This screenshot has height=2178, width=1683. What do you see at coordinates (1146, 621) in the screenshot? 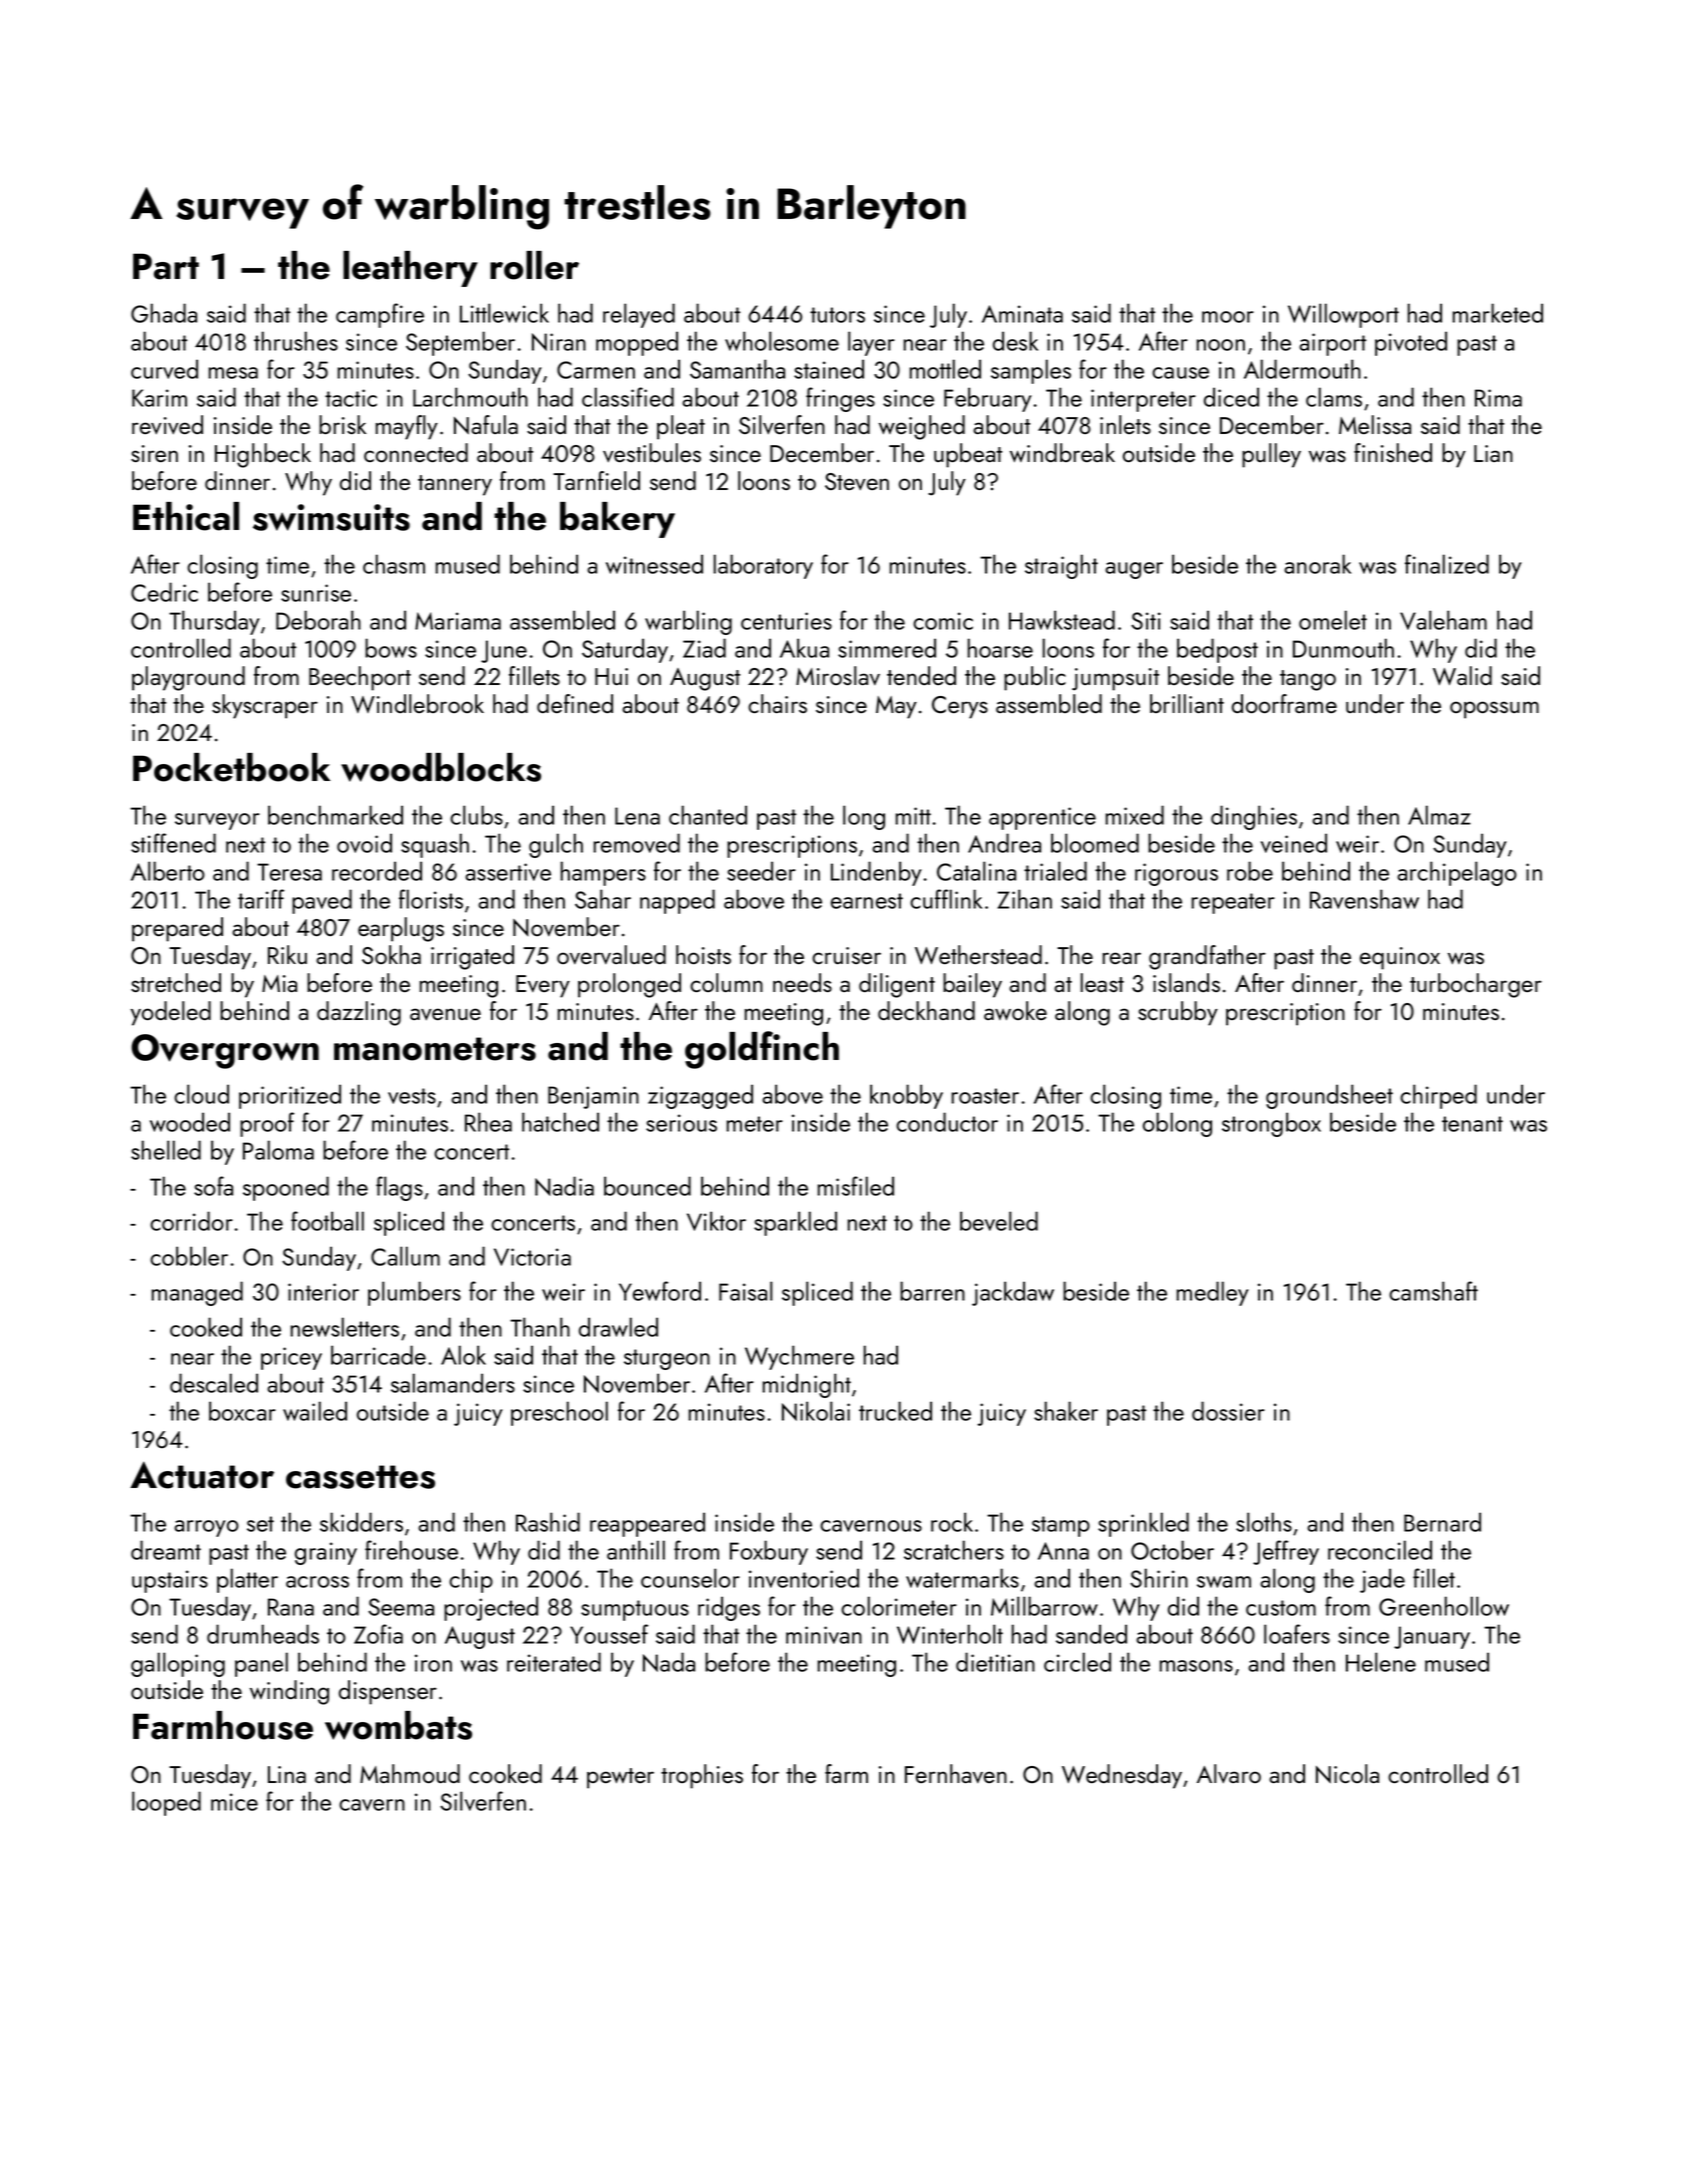
I see `Siti` at bounding box center [1146, 621].
